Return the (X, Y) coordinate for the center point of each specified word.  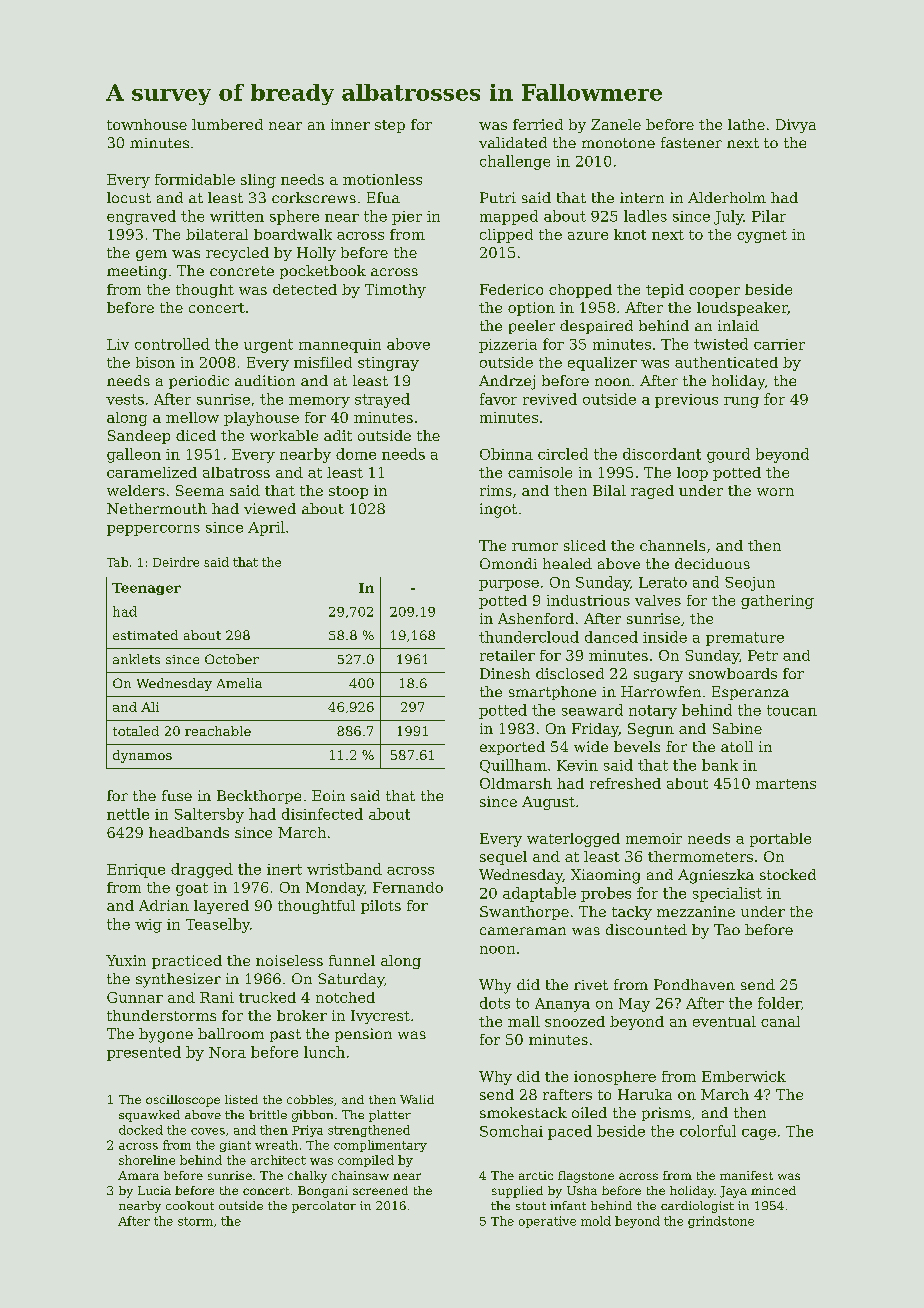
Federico (511, 289)
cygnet (762, 236)
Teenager (146, 589)
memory (319, 402)
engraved (141, 217)
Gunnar (135, 997)
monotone (618, 143)
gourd (728, 455)
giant (235, 1146)
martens (786, 784)
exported (512, 748)
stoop (348, 492)
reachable (218, 731)
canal (780, 1021)
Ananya (562, 1005)
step (390, 126)
